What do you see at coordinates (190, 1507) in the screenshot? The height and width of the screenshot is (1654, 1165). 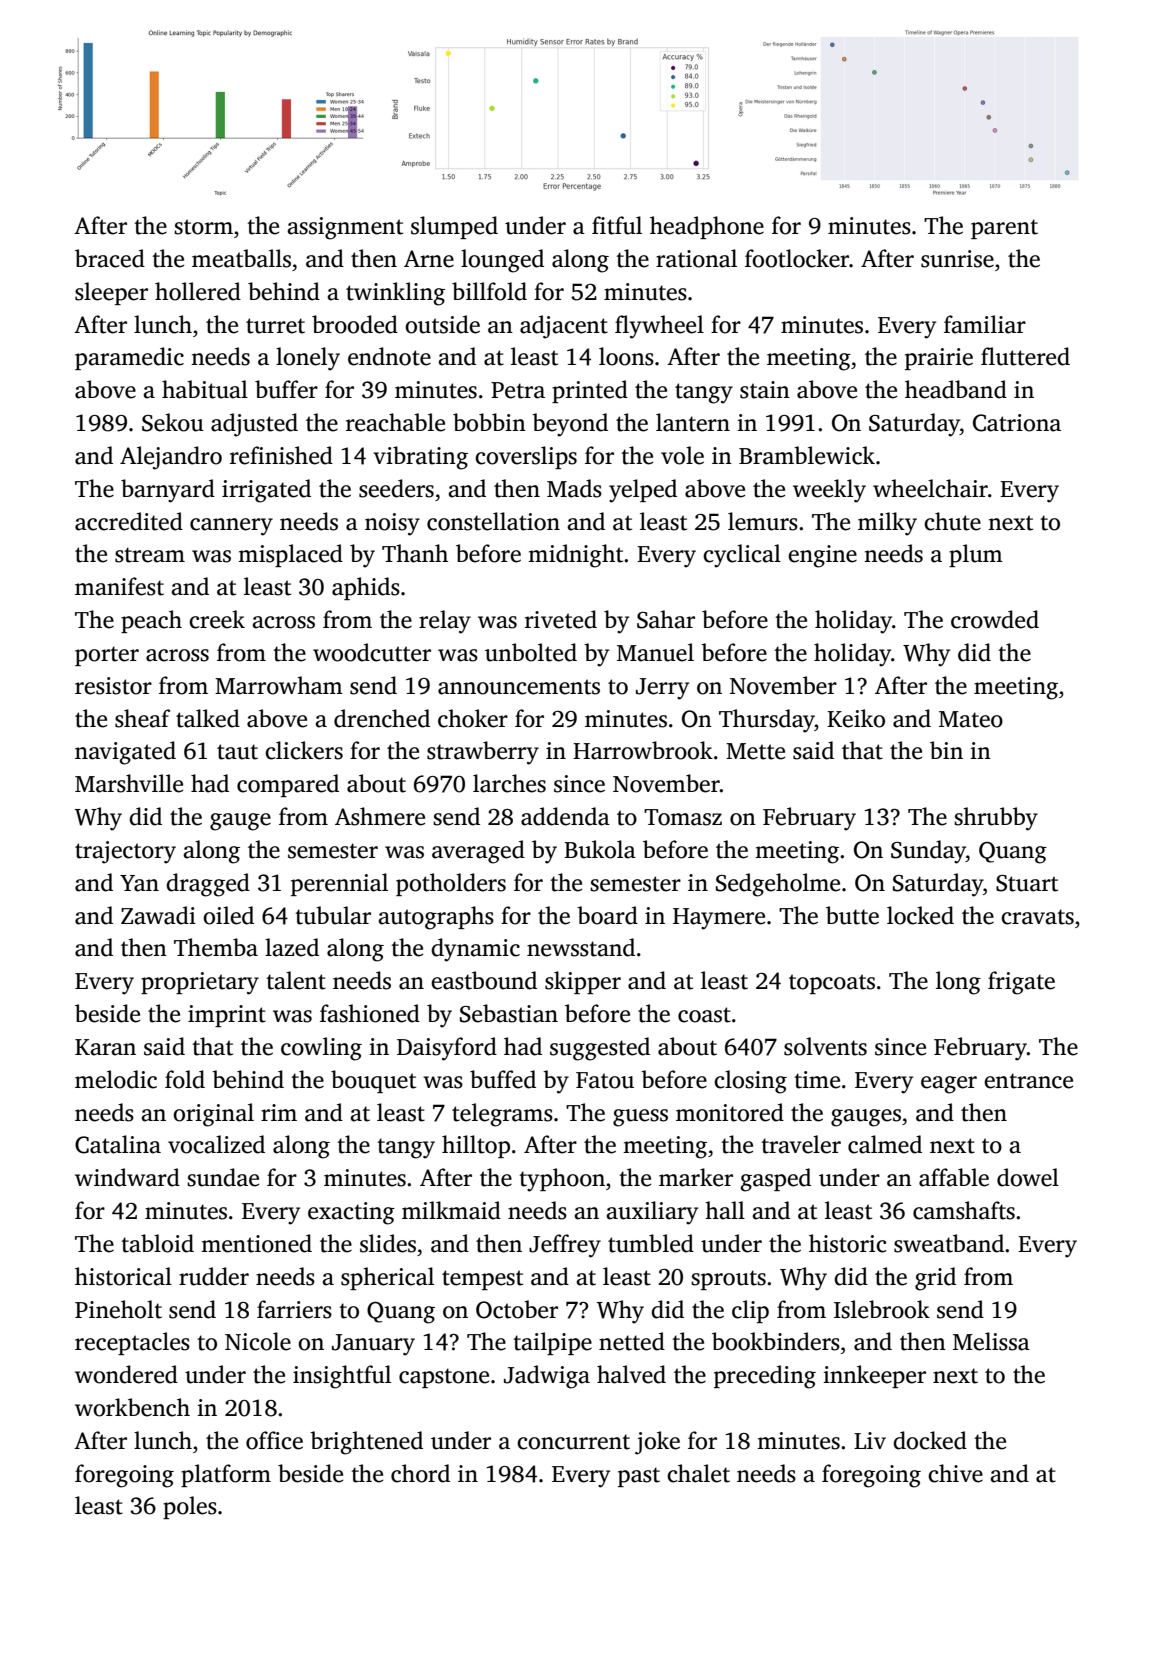 I see `poles` at bounding box center [190, 1507].
